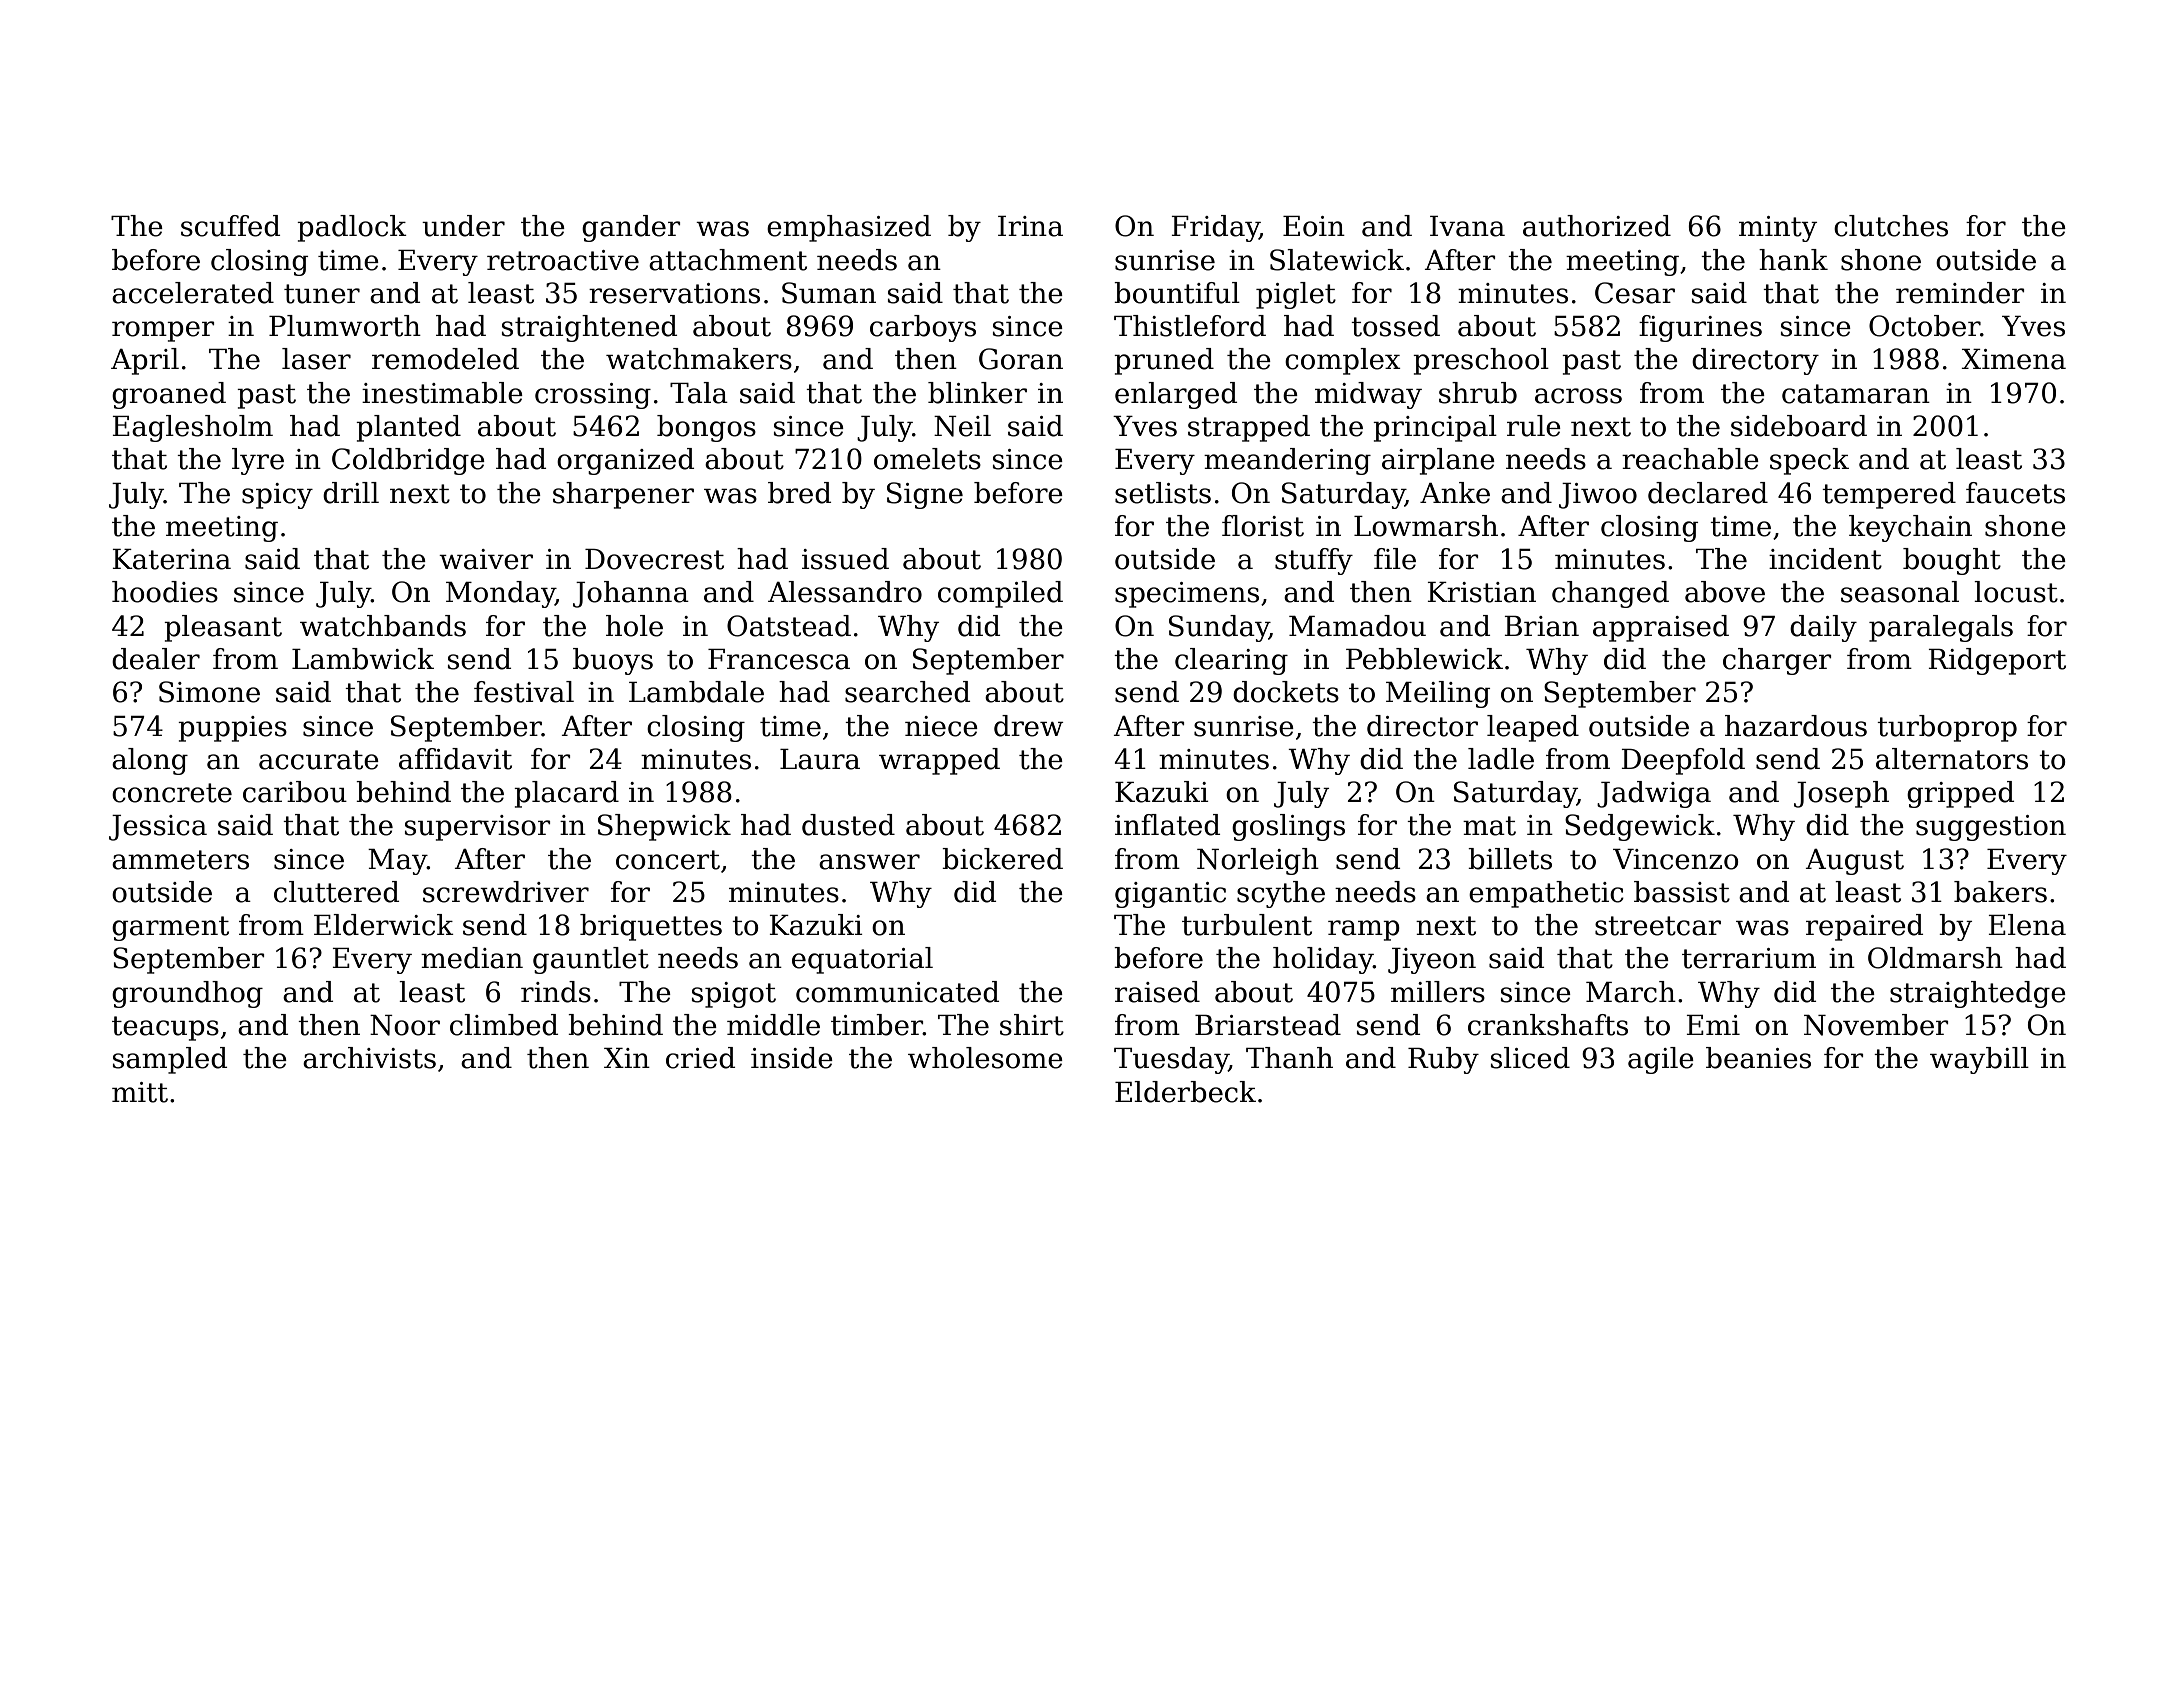 The height and width of the page is (1683, 2178). I want to click on Eoin, so click(1314, 226).
